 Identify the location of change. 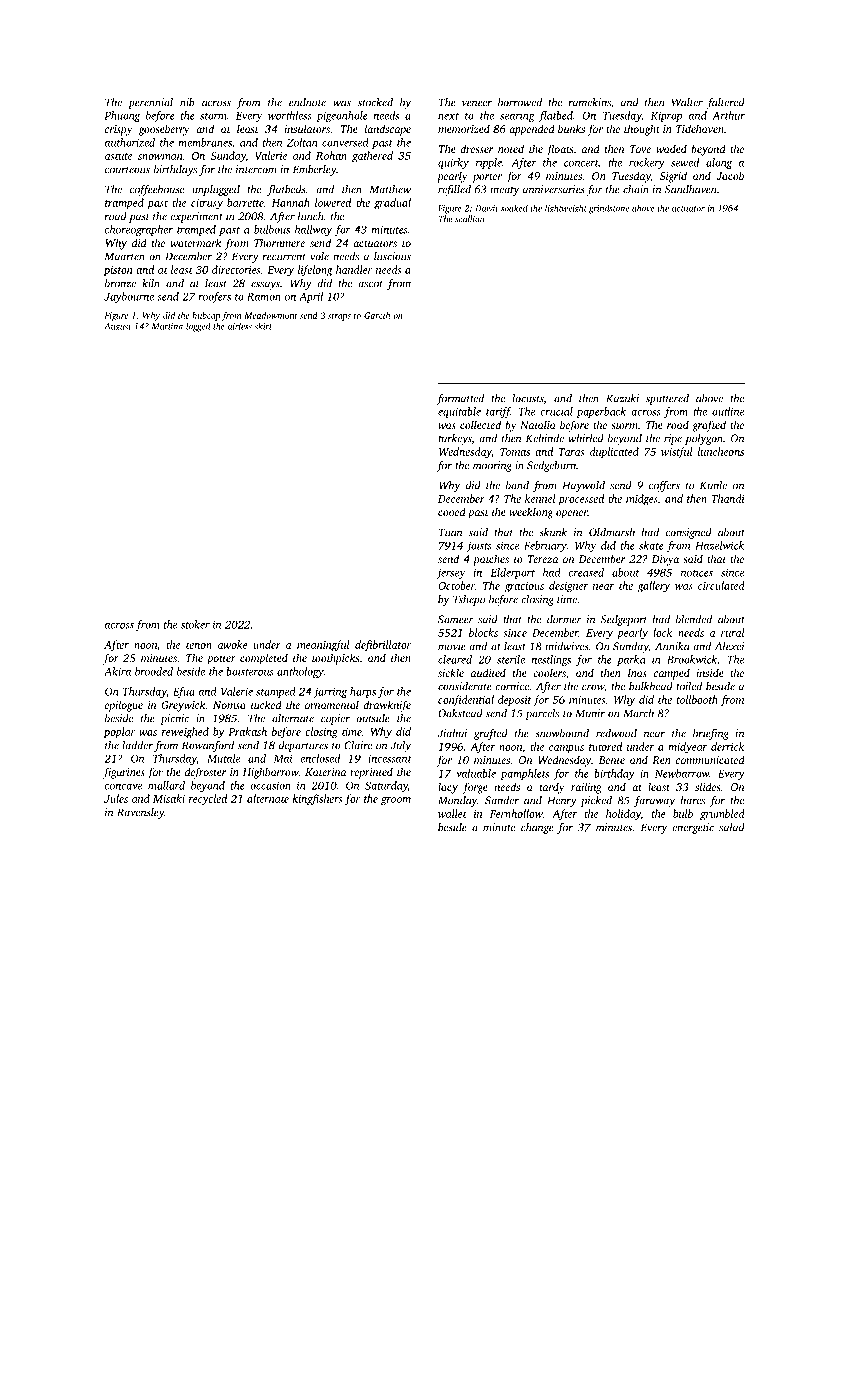
(537, 828).
